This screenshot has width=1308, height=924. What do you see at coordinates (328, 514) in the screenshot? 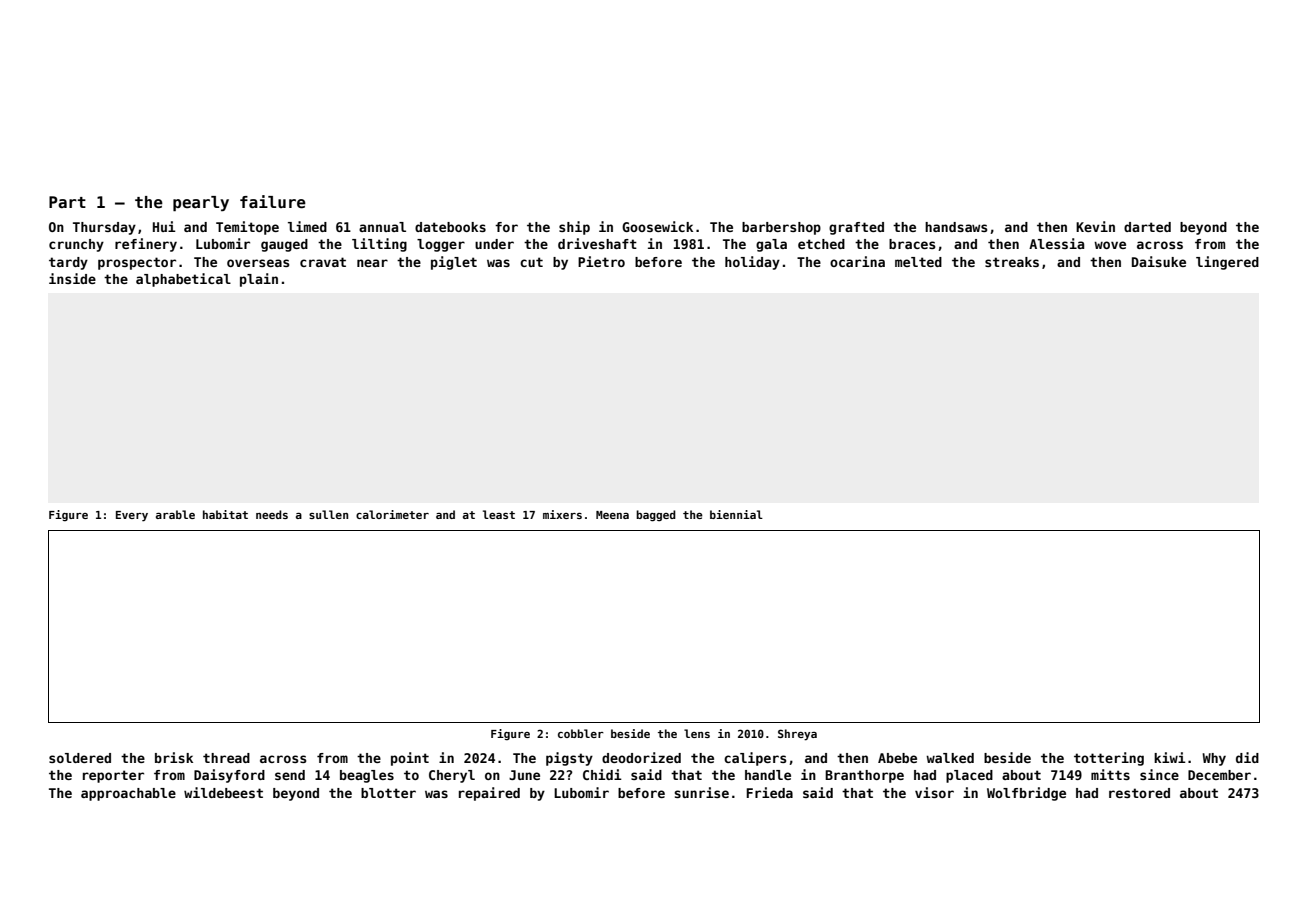
I see `sullen` at bounding box center [328, 514].
